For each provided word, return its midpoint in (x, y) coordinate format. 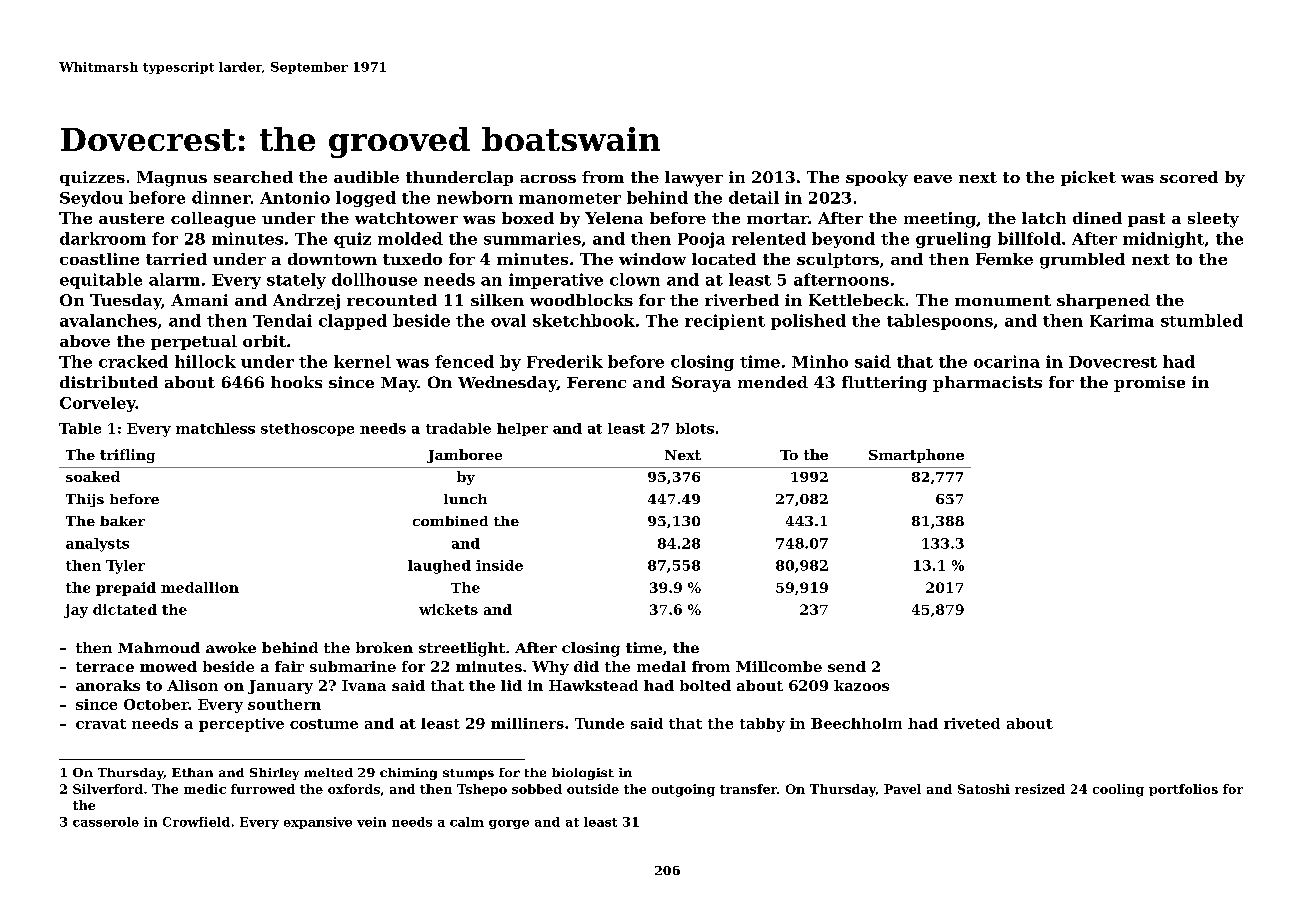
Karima (1122, 320)
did (586, 666)
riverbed (742, 300)
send (847, 666)
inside (499, 565)
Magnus (172, 179)
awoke (231, 647)
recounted (392, 300)
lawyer (694, 179)
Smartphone (916, 456)
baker (122, 521)
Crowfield (196, 822)
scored (1189, 177)
